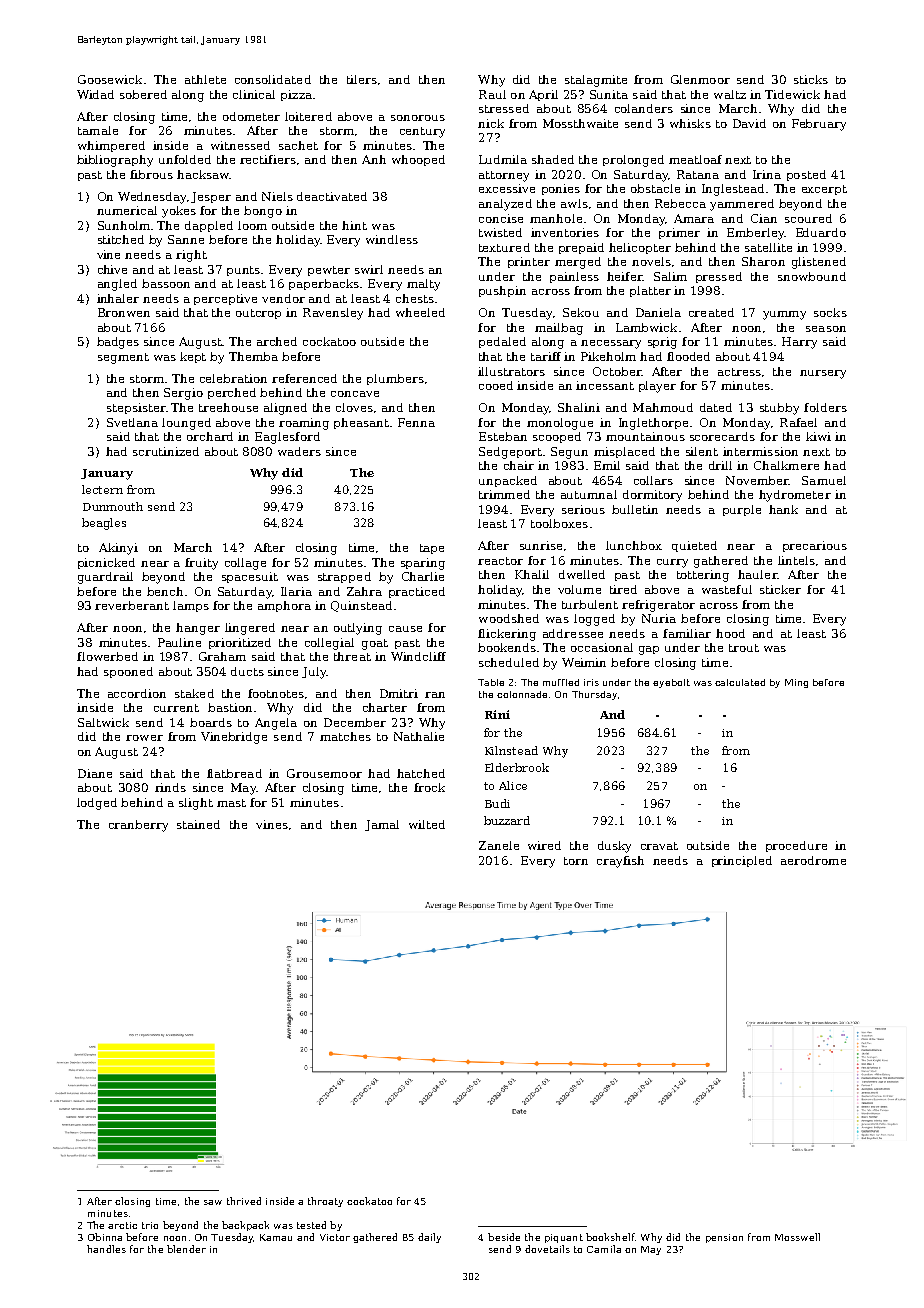 This screenshot has width=924, height=1308. What do you see at coordinates (185, 159) in the screenshot?
I see `unfolded` at bounding box center [185, 159].
